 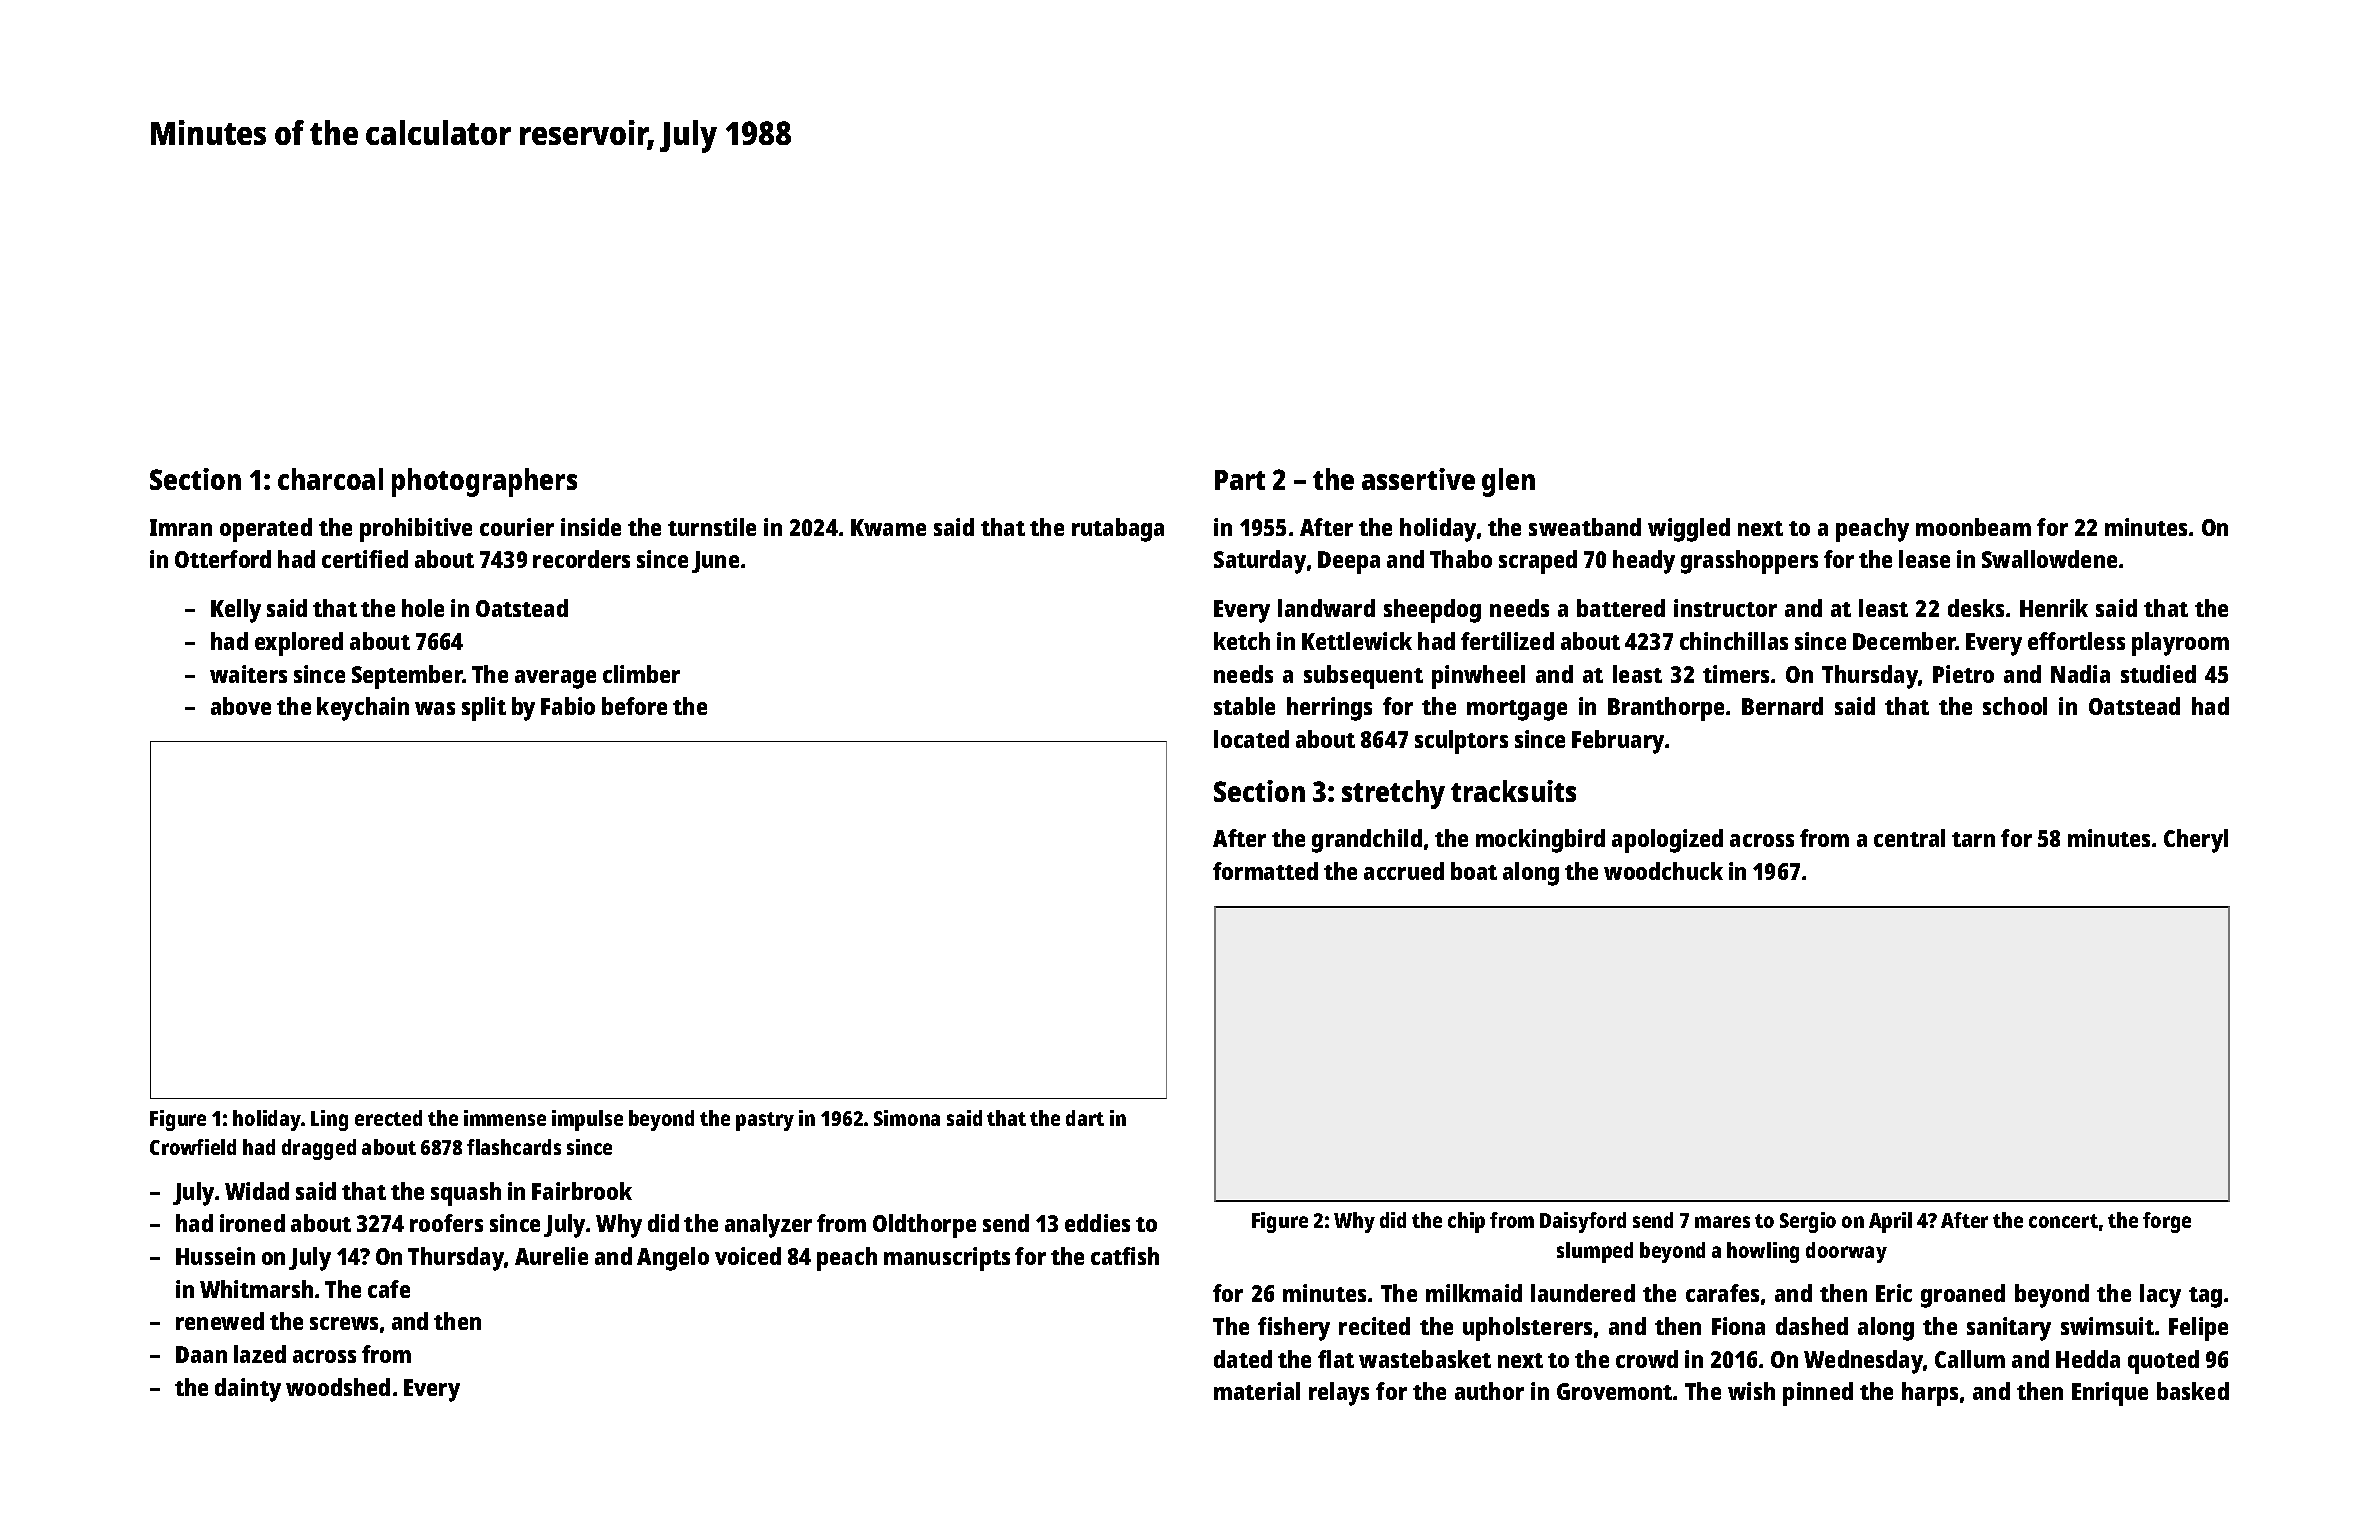 I want to click on cafe, so click(x=389, y=1289).
